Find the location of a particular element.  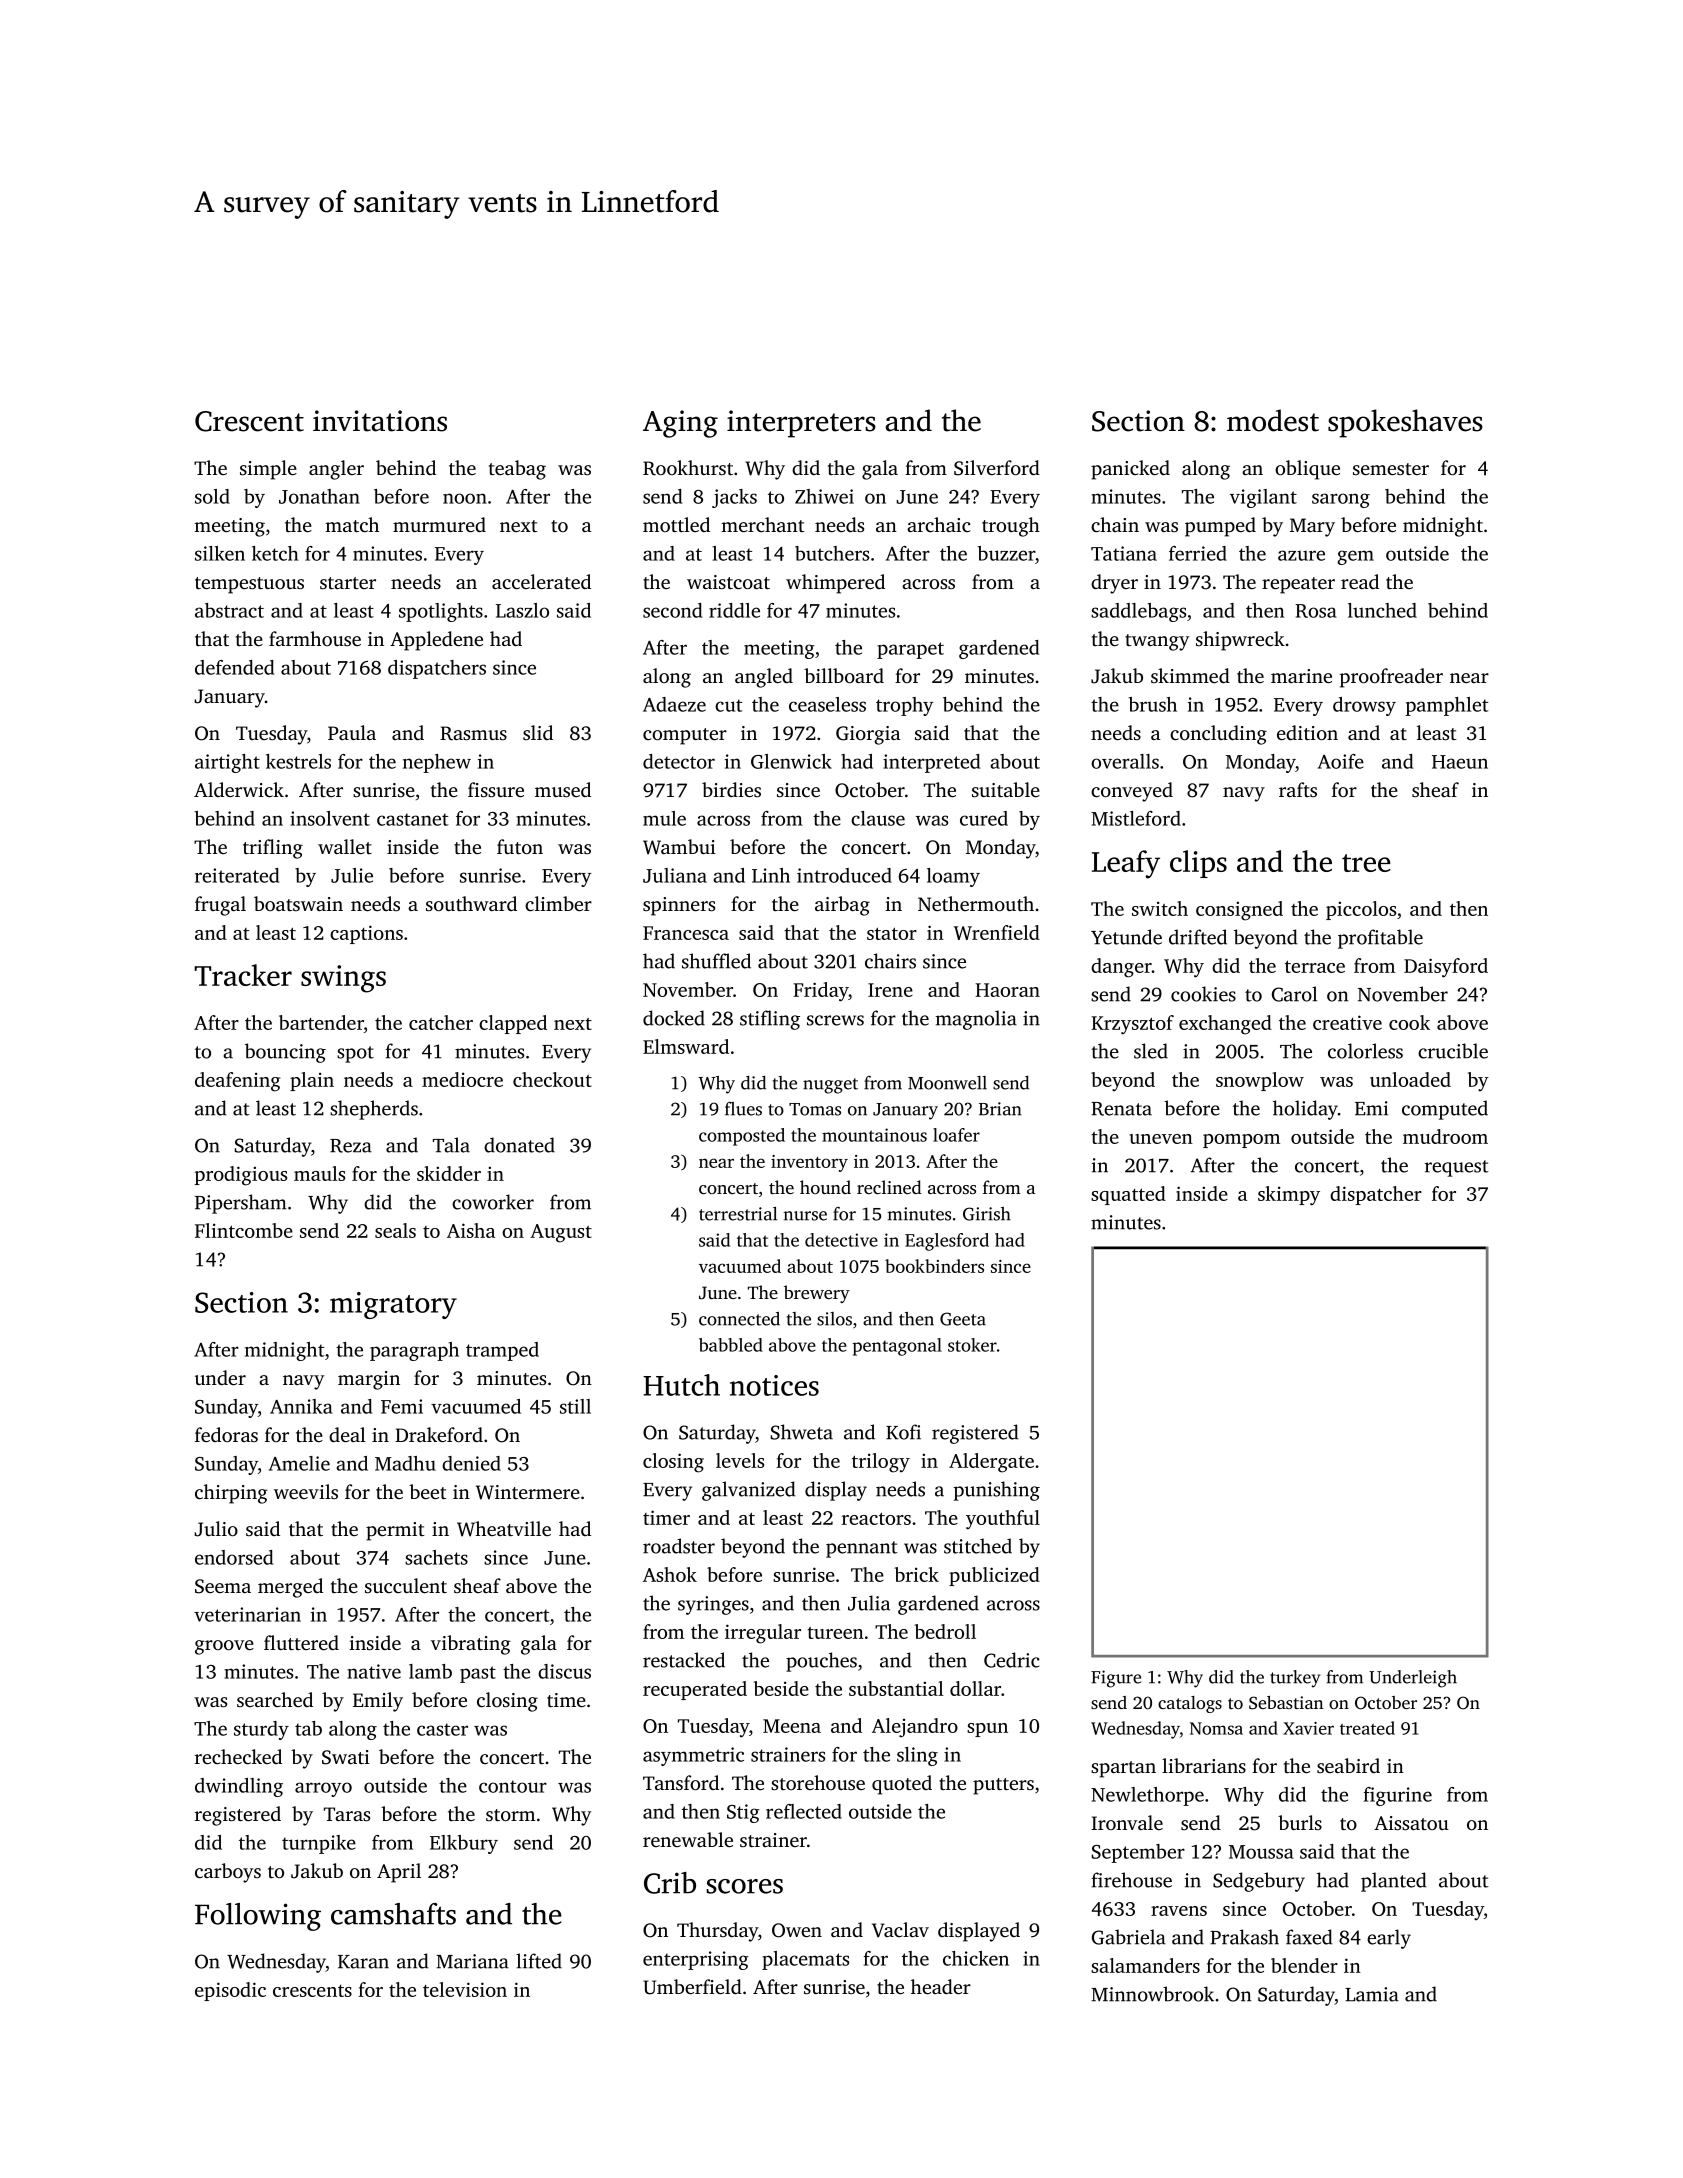

Wheatville is located at coordinates (504, 1529).
